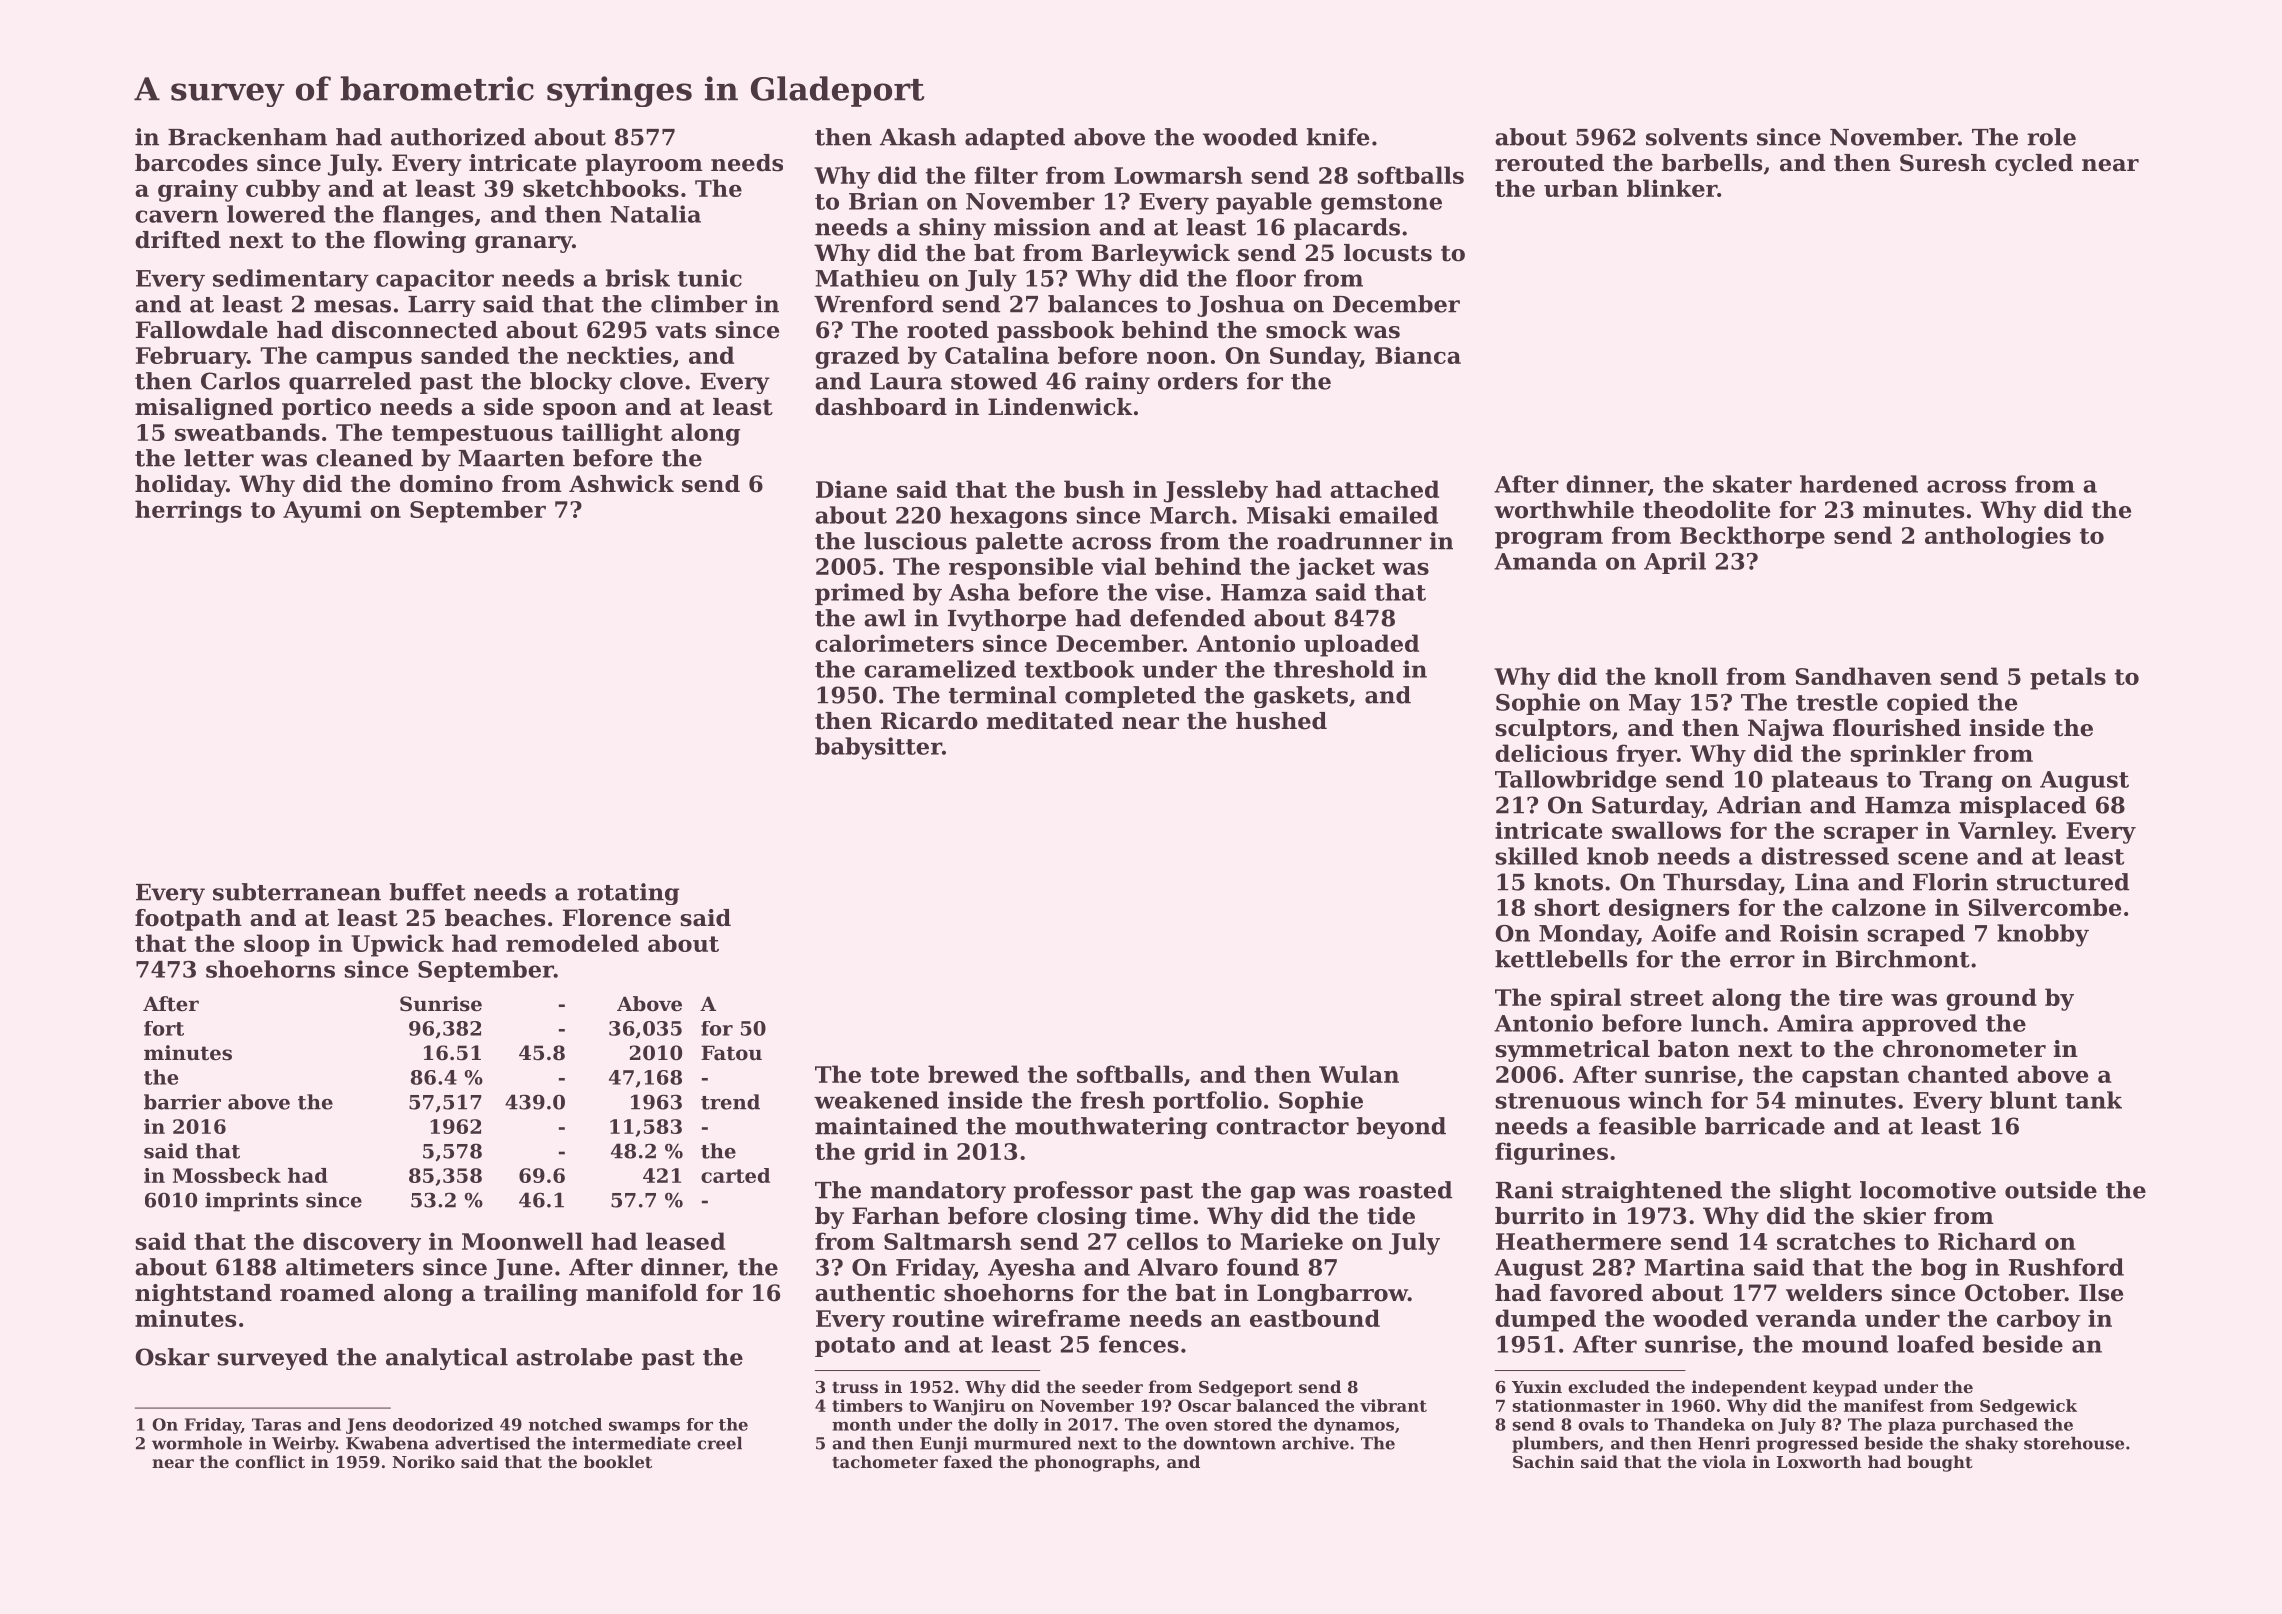 The width and height of the document is (2282, 1614). I want to click on Diane, so click(851, 489).
